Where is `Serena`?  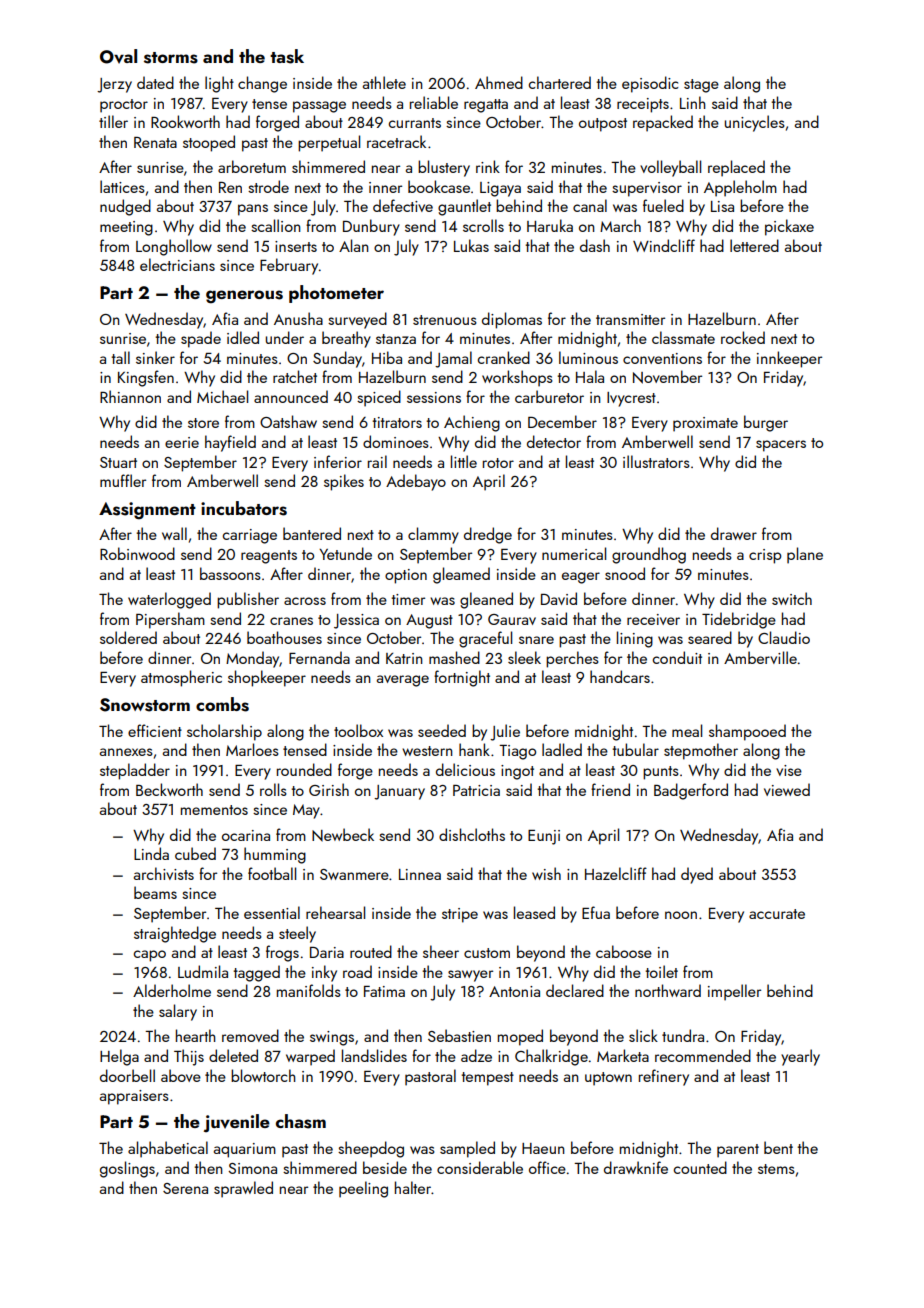
Serena is located at coordinates (185, 1188).
